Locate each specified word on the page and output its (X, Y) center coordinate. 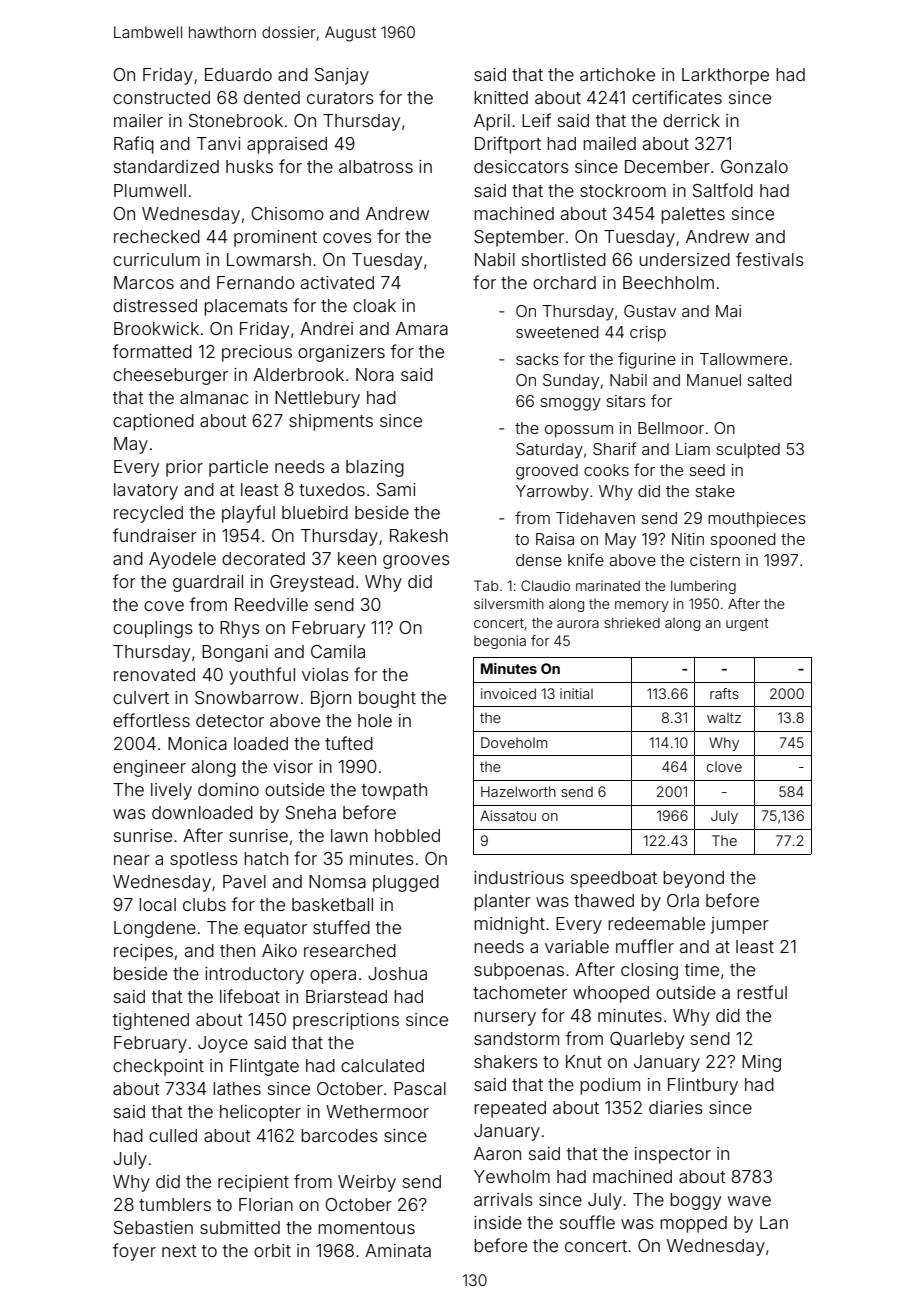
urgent (747, 624)
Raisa (555, 539)
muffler (645, 946)
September (519, 238)
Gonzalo (754, 166)
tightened (151, 1021)
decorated (263, 558)
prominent (275, 238)
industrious (519, 877)
